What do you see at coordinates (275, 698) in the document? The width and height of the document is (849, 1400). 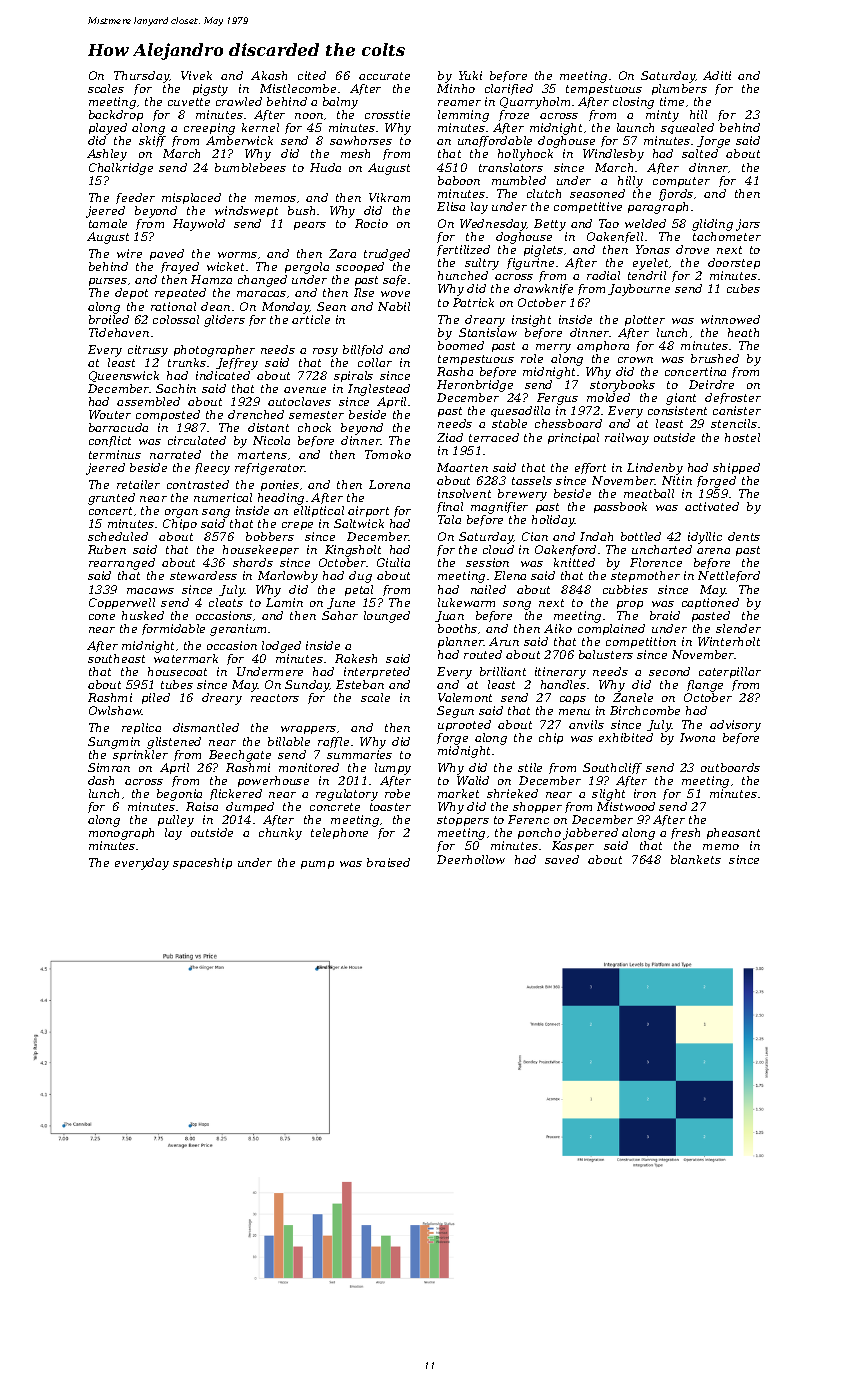 I see `reactors` at bounding box center [275, 698].
